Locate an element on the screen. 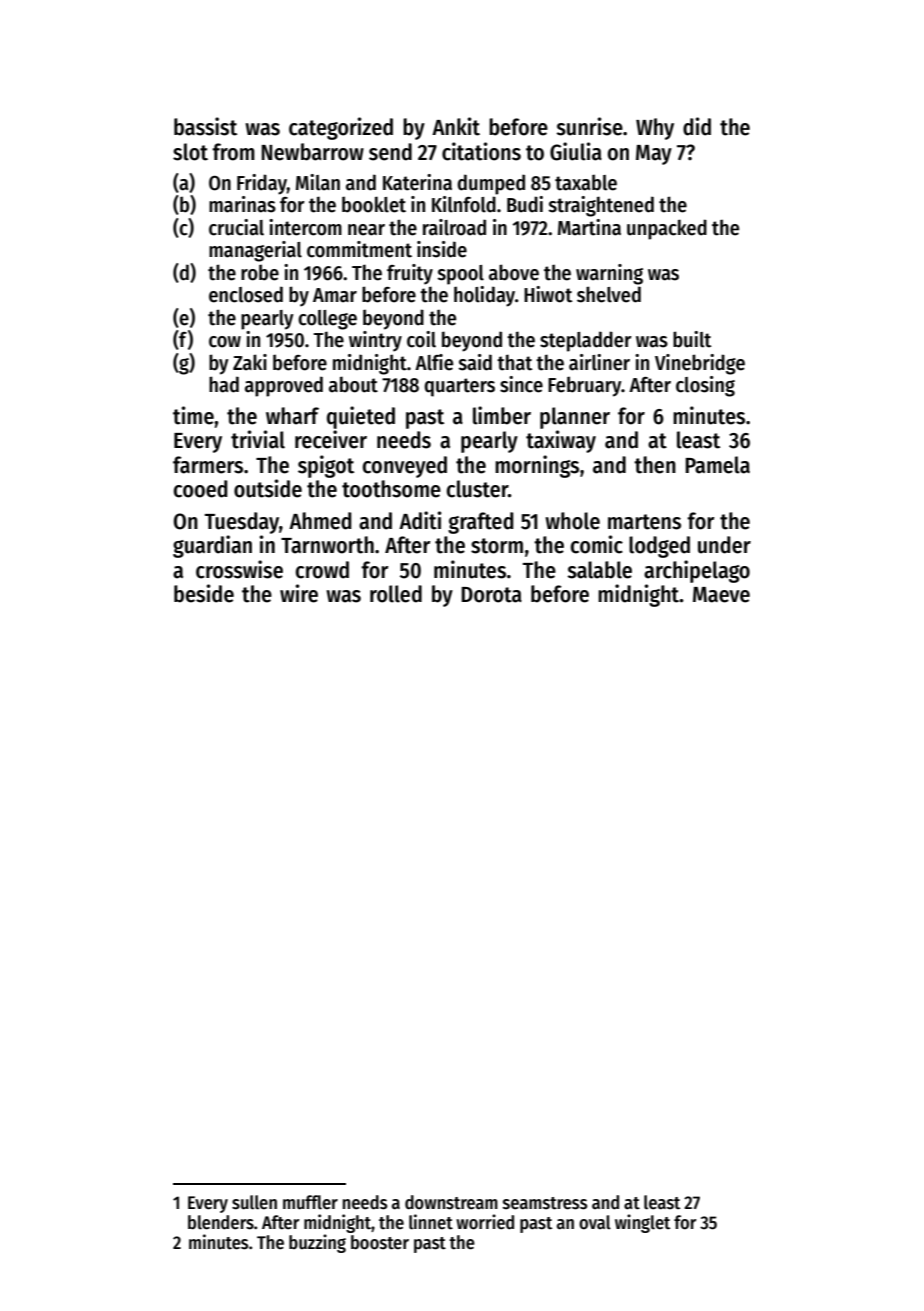 The height and width of the screenshot is (1311, 924). archipelago is located at coordinates (697, 571).
